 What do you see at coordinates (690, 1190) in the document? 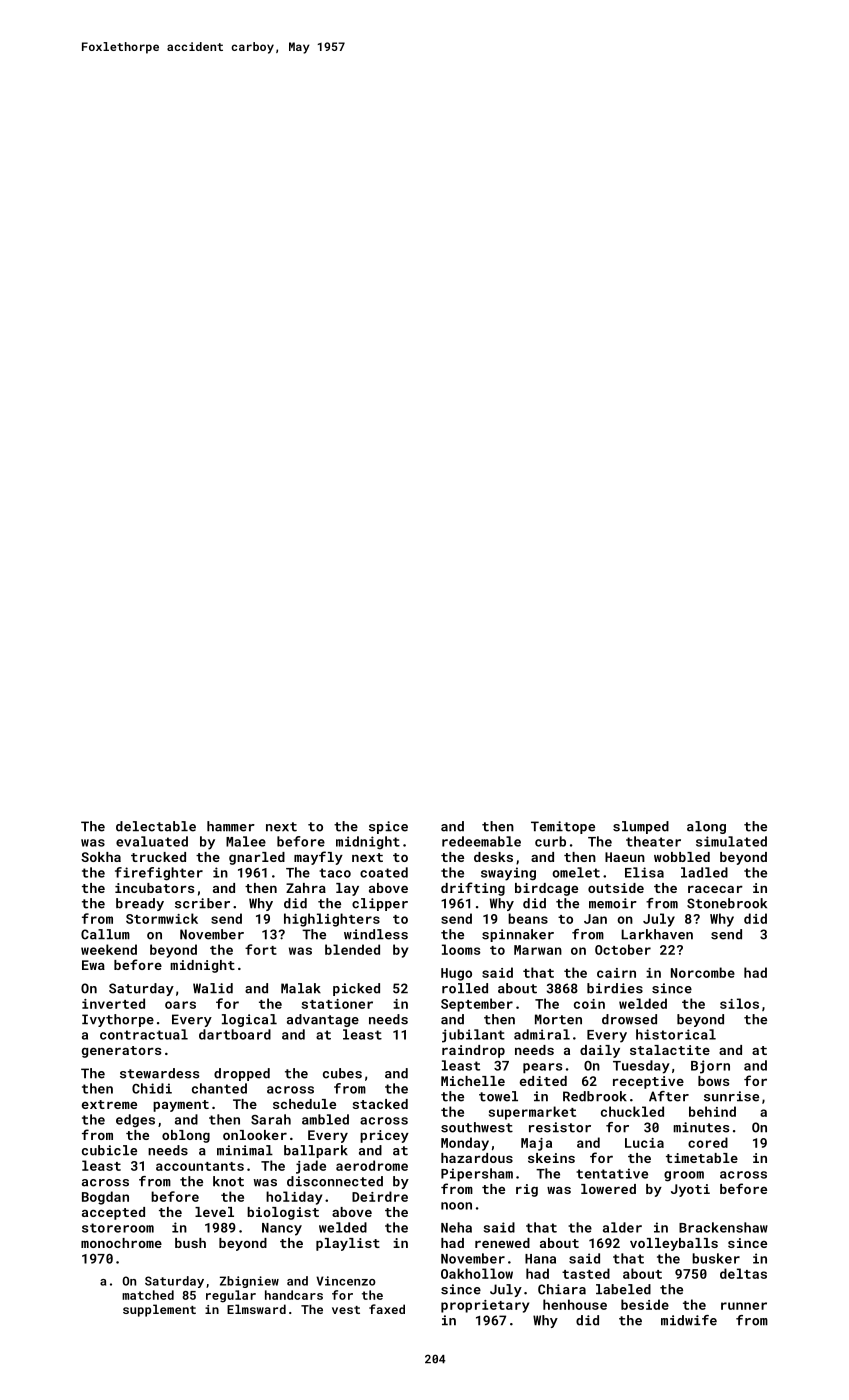
I see `Jyoti` at bounding box center [690, 1190].
